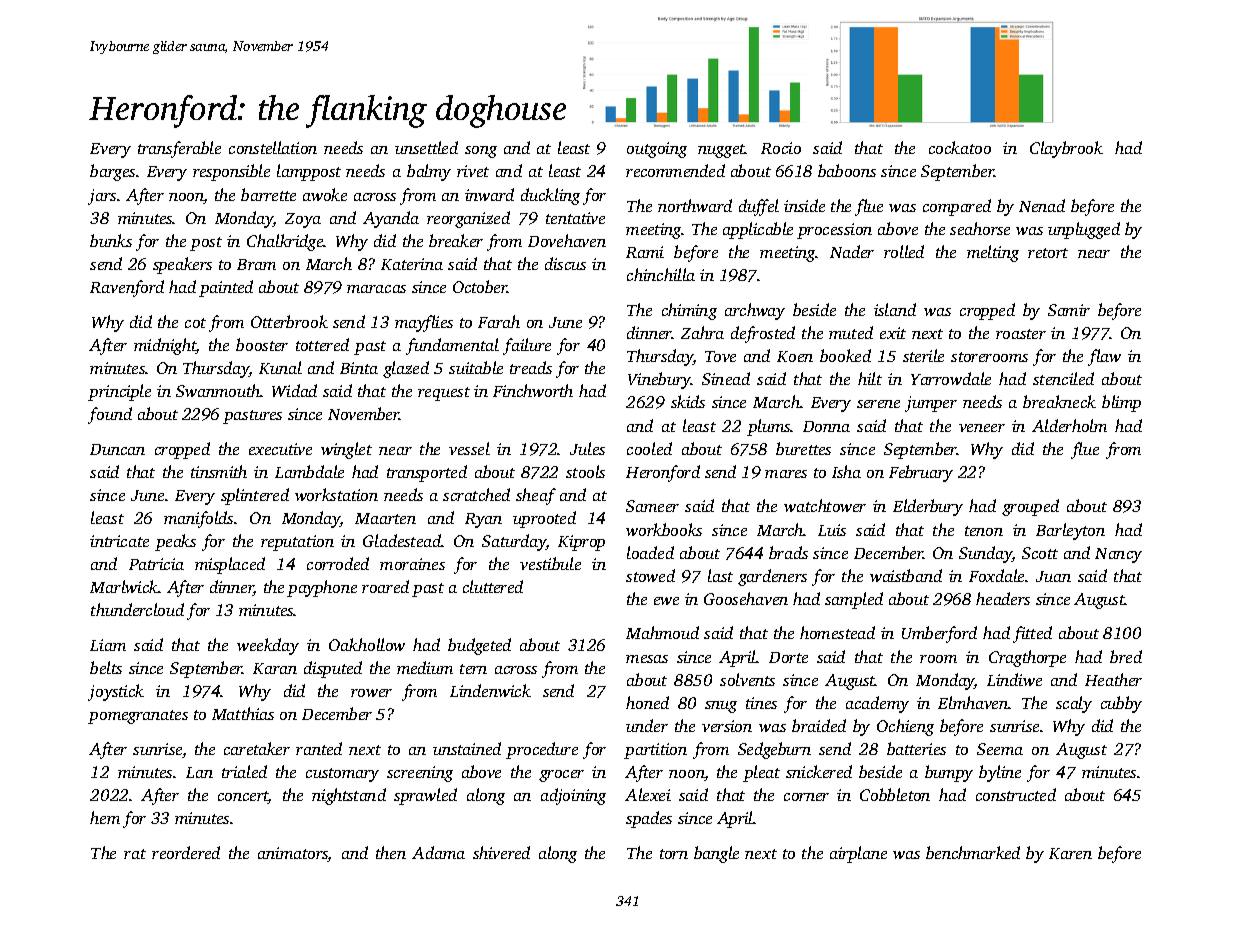 This image has width=1233, height=952. Describe the element at coordinates (426, 147) in the image. I see `unsettled` at that location.
